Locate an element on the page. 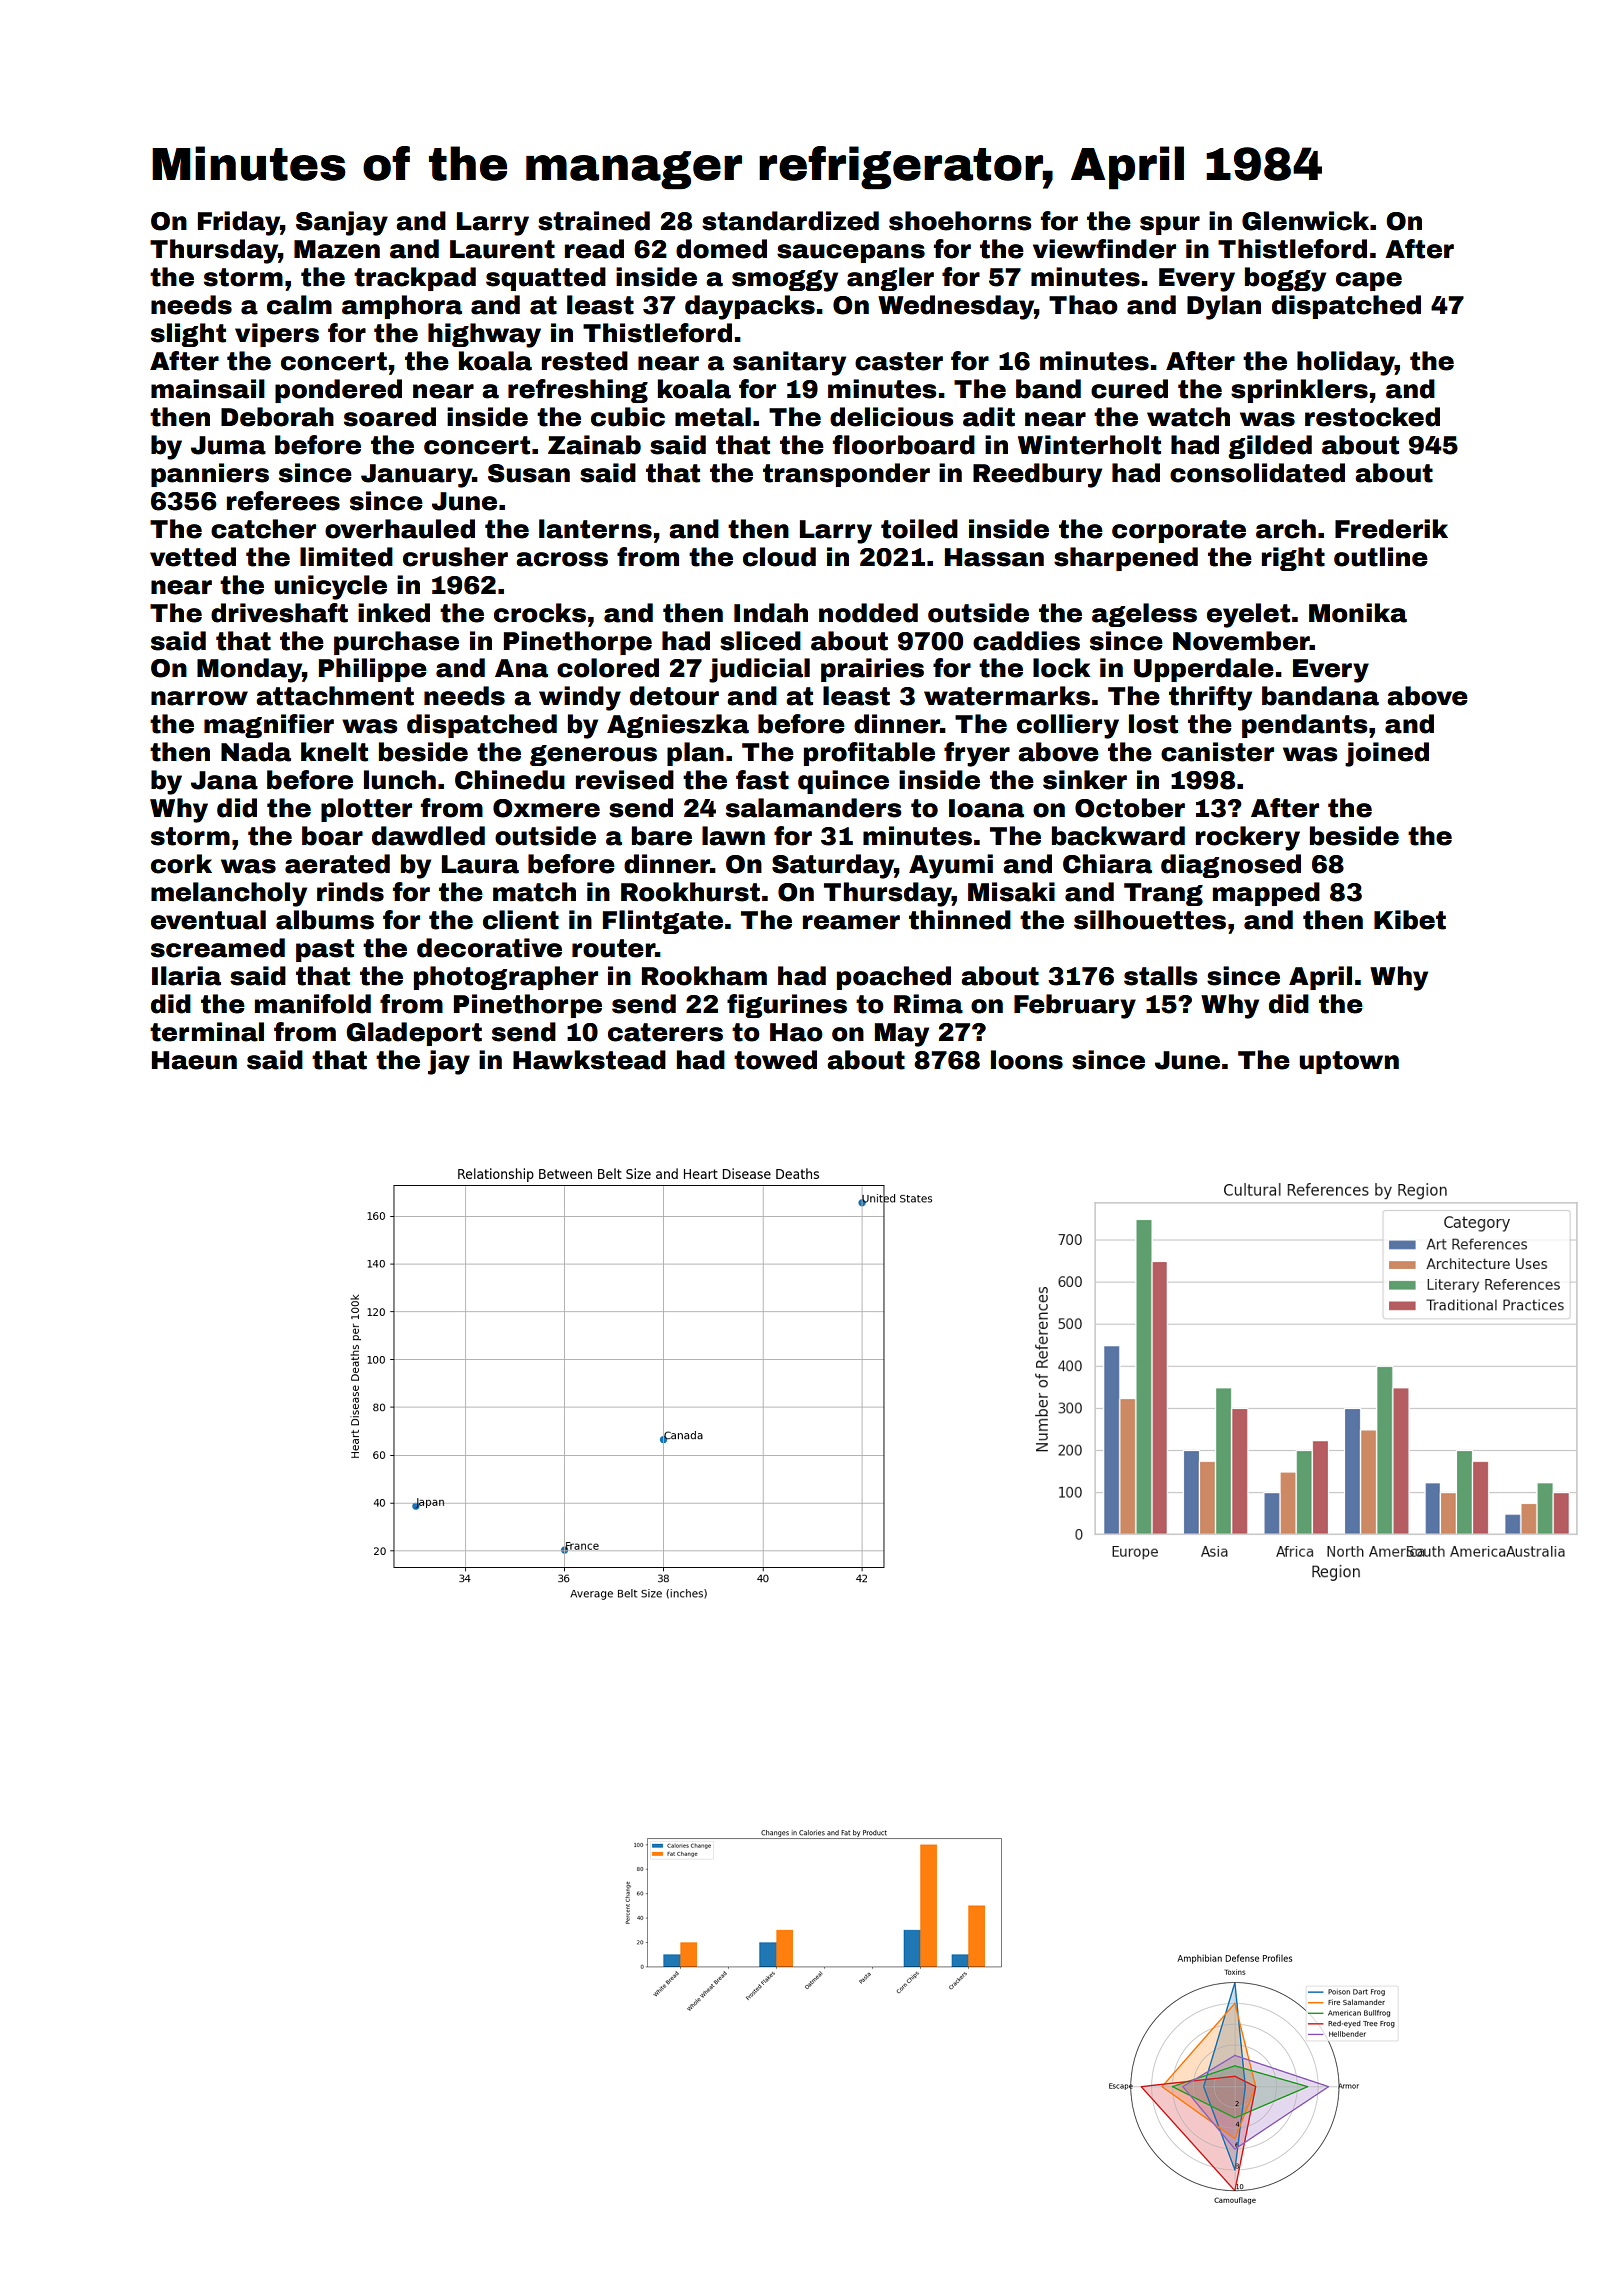  colored is located at coordinates (608, 668).
